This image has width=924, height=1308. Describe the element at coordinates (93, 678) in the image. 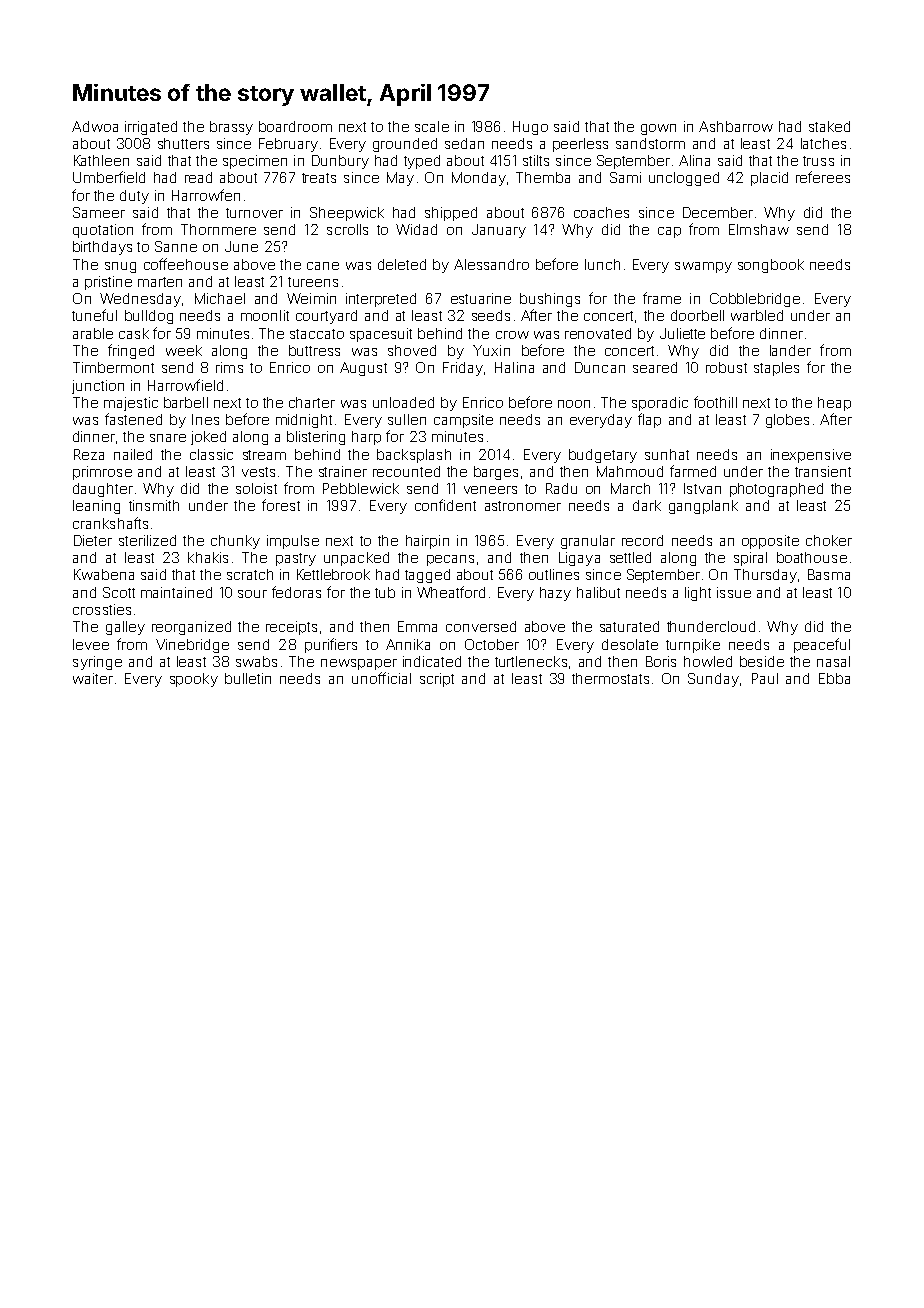

I see `waiter` at that location.
